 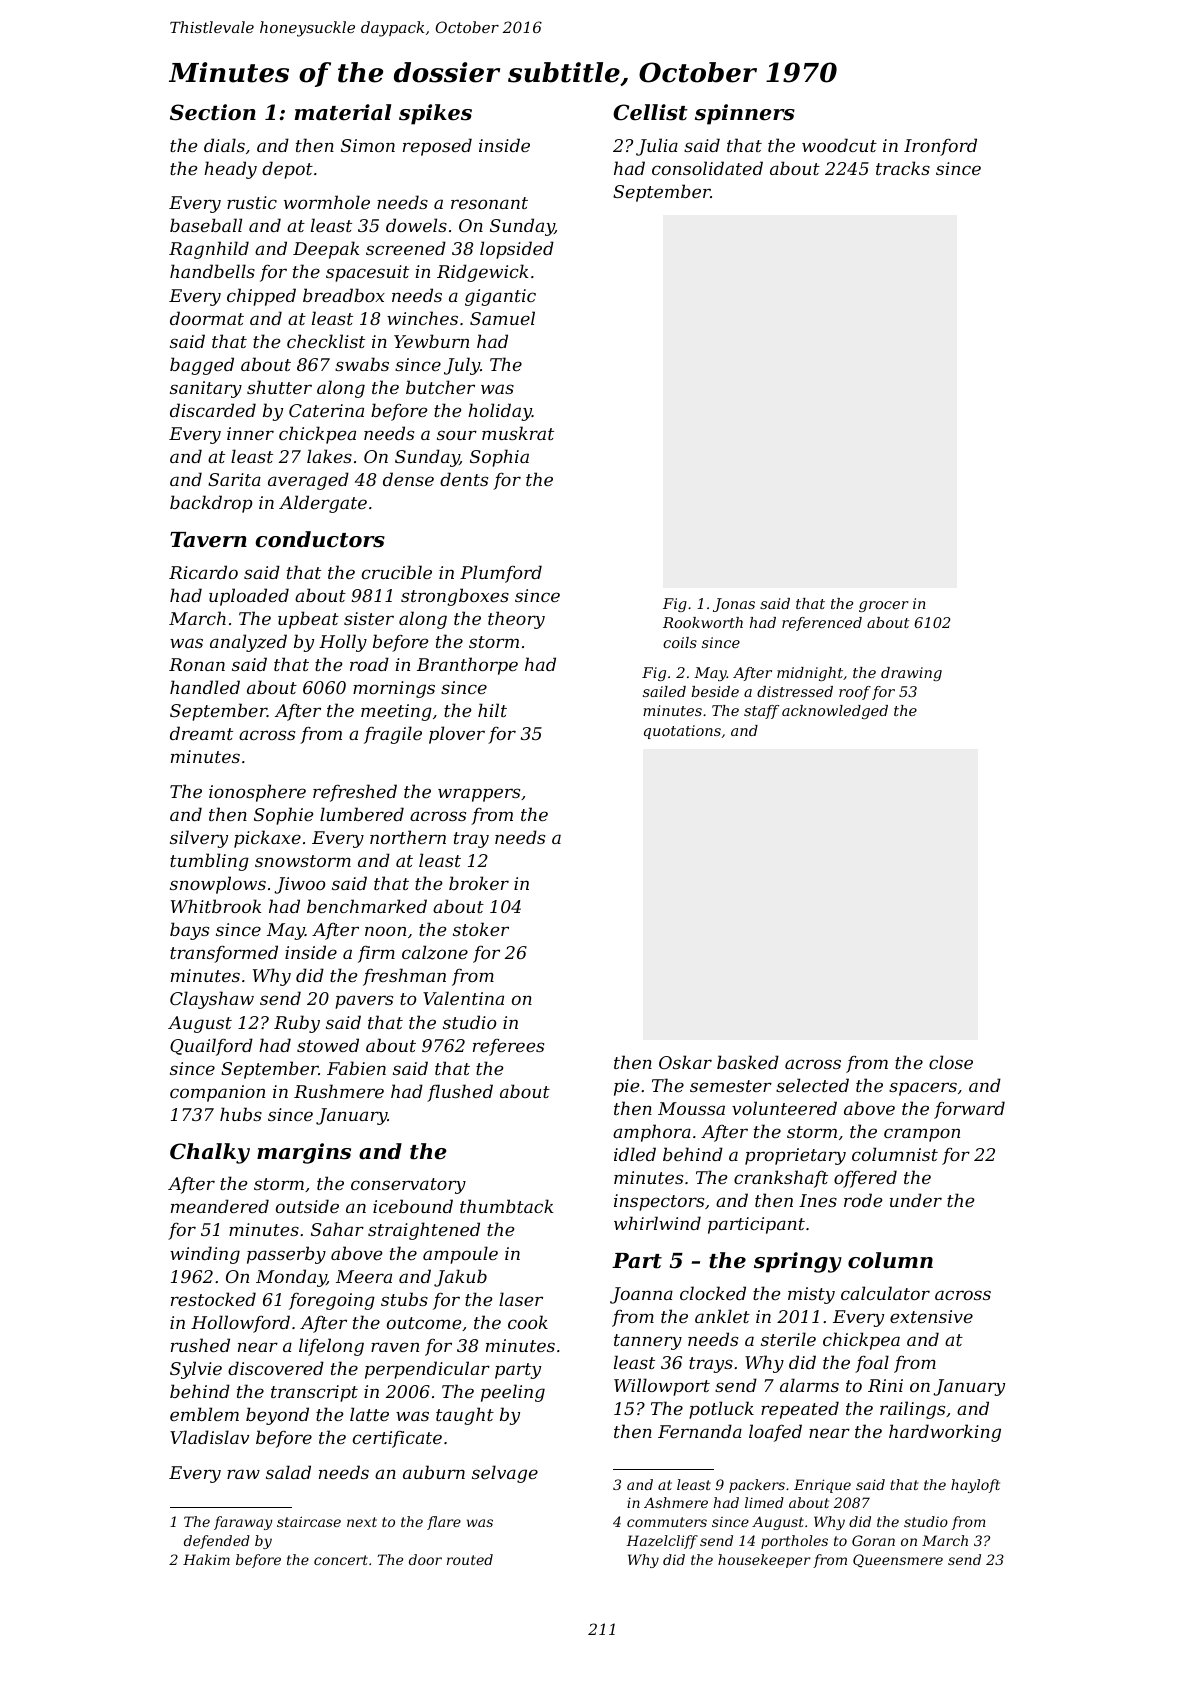 I want to click on Jiwoo, so click(x=299, y=885).
